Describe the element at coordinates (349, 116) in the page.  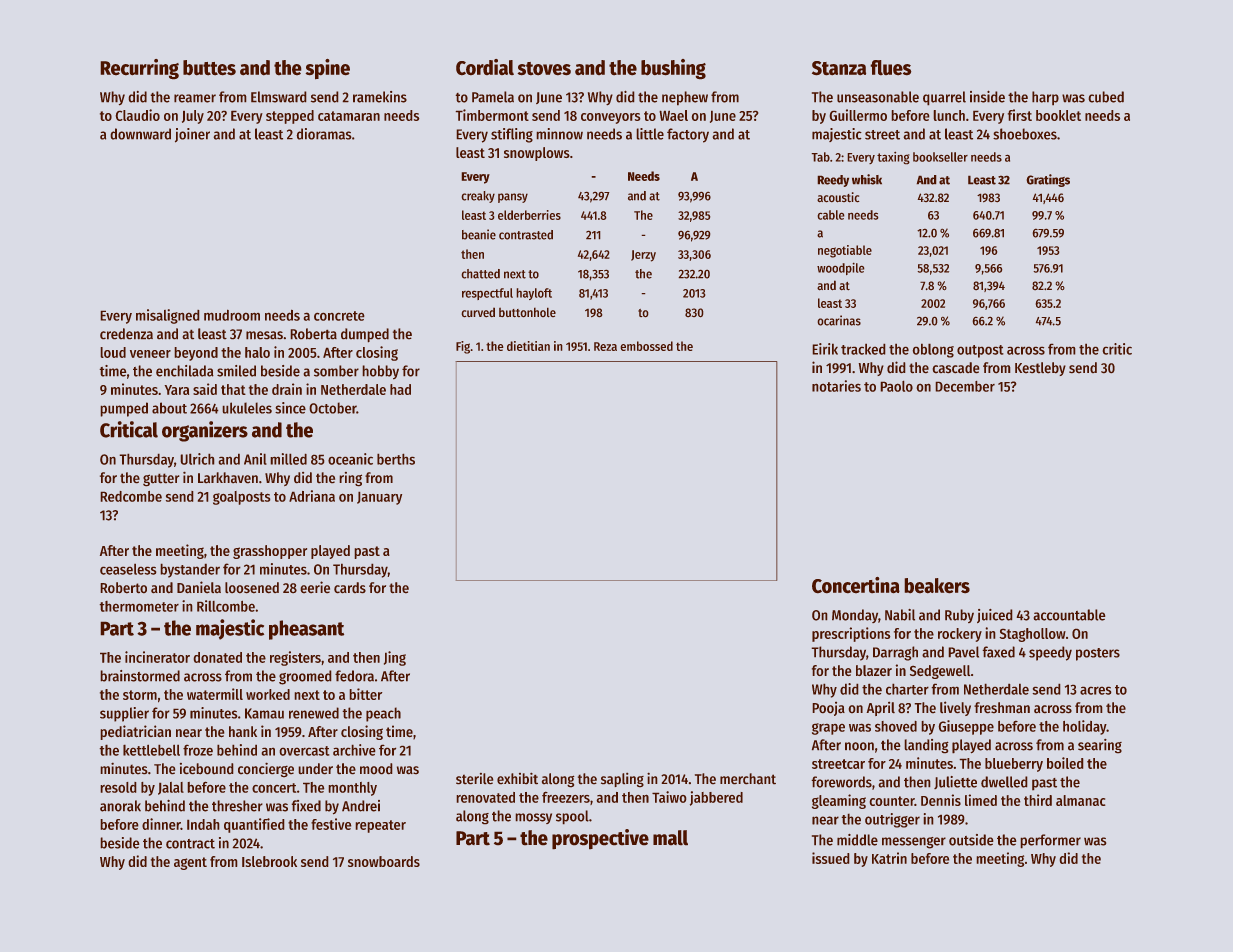
I see `catamaran` at that location.
